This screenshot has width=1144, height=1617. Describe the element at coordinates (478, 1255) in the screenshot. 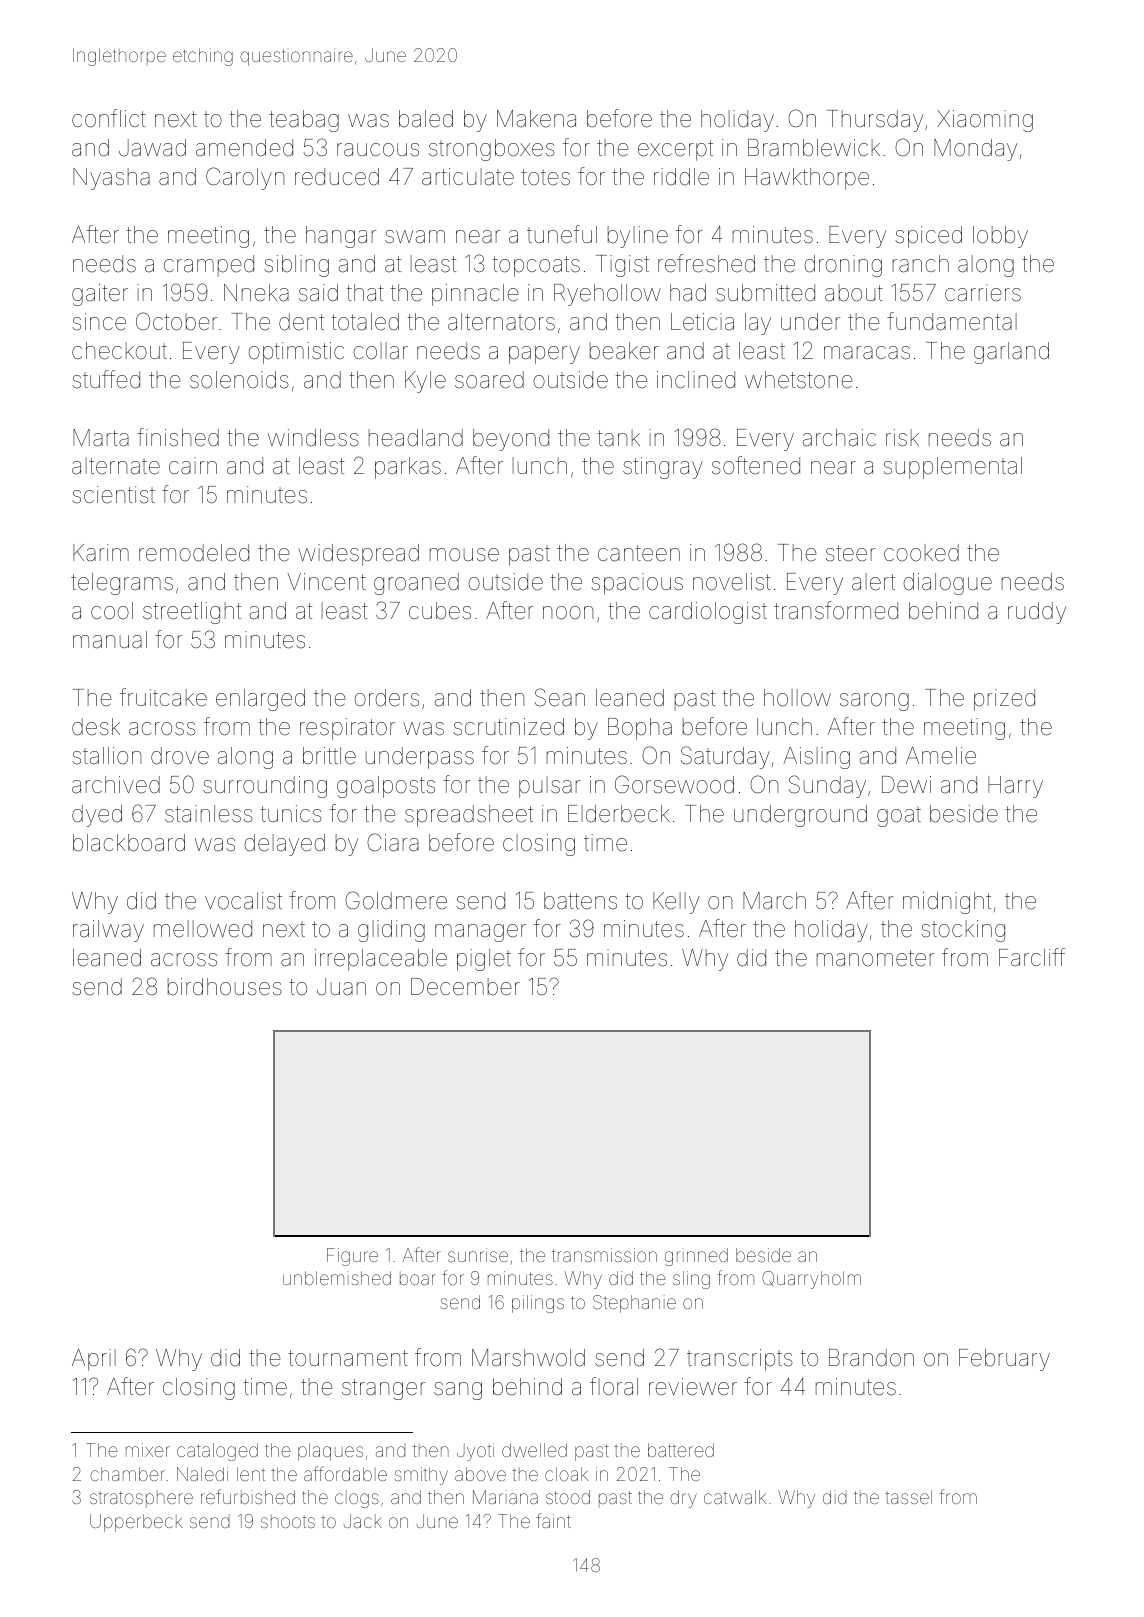

I see `sunrise` at that location.
